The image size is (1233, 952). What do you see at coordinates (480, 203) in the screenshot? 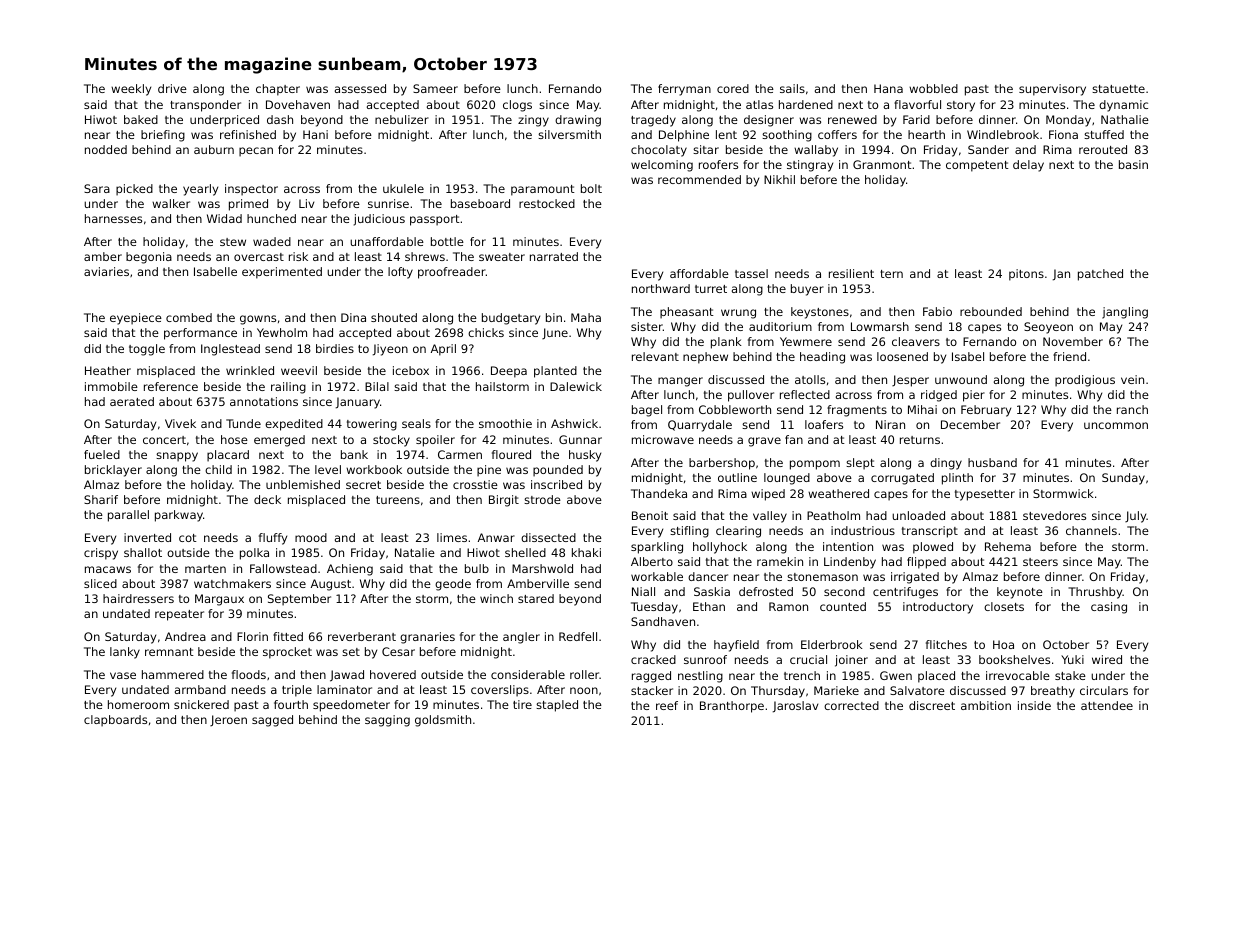
I see `baseboard` at bounding box center [480, 203].
